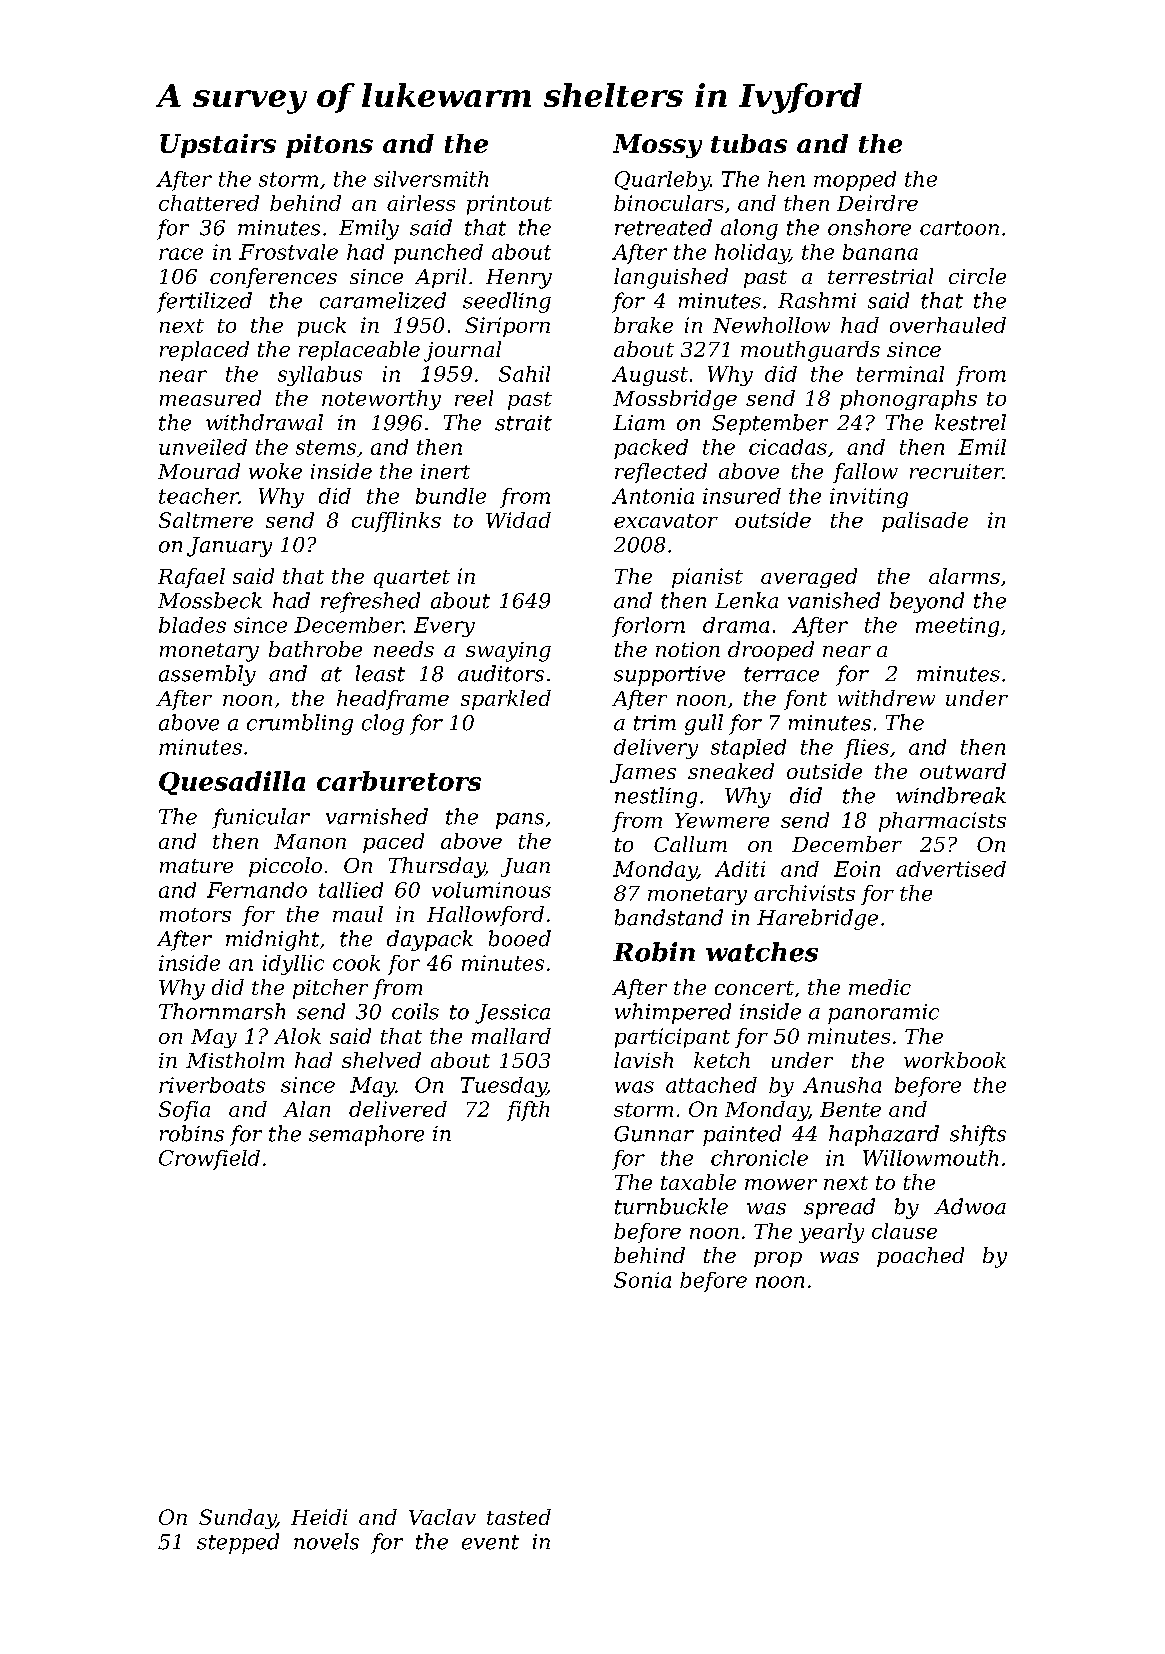 This screenshot has width=1165, height=1654. What do you see at coordinates (880, 987) in the screenshot?
I see `medic` at bounding box center [880, 987].
